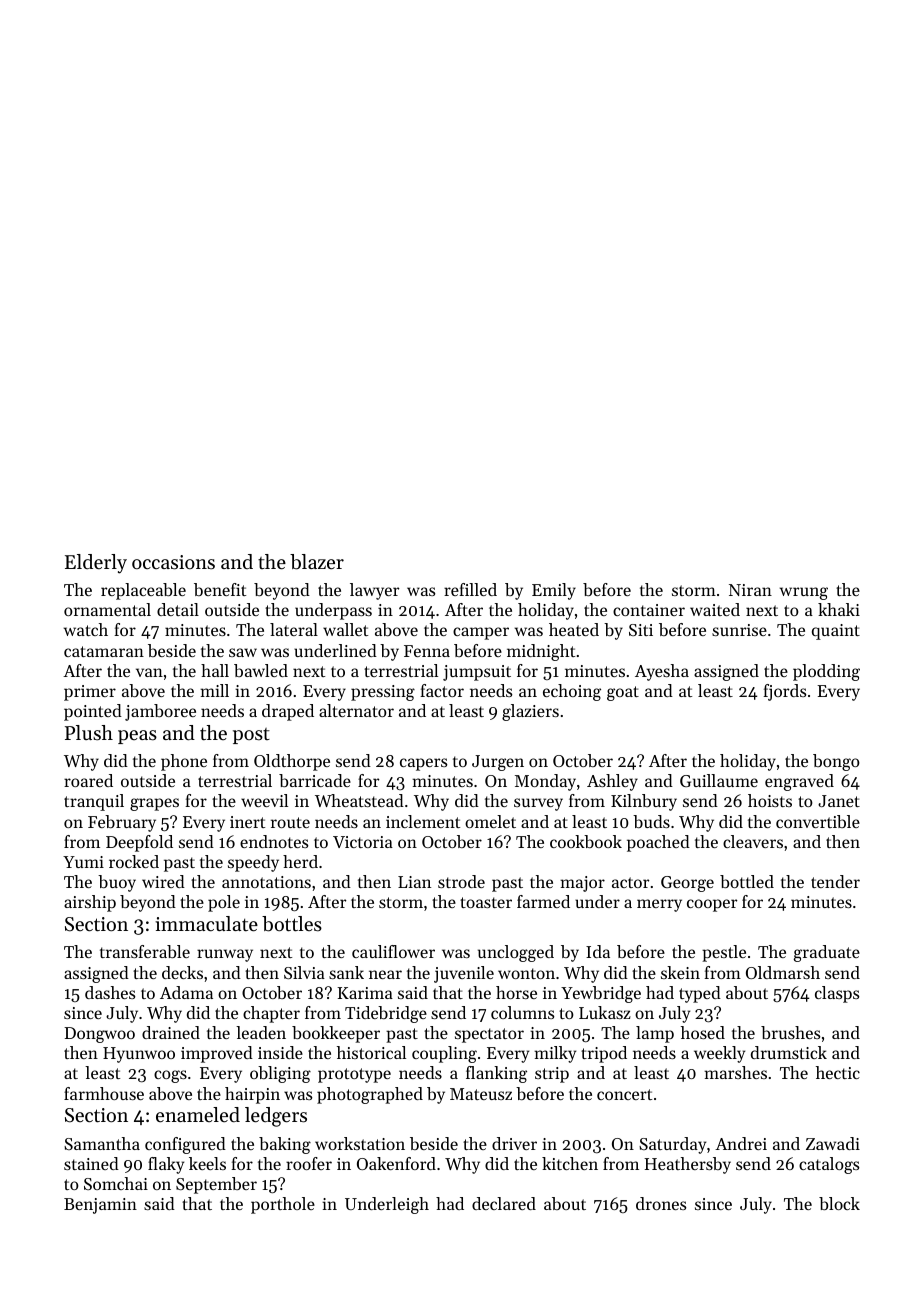  What do you see at coordinates (753, 841) in the screenshot?
I see `cleavers` at bounding box center [753, 841].
